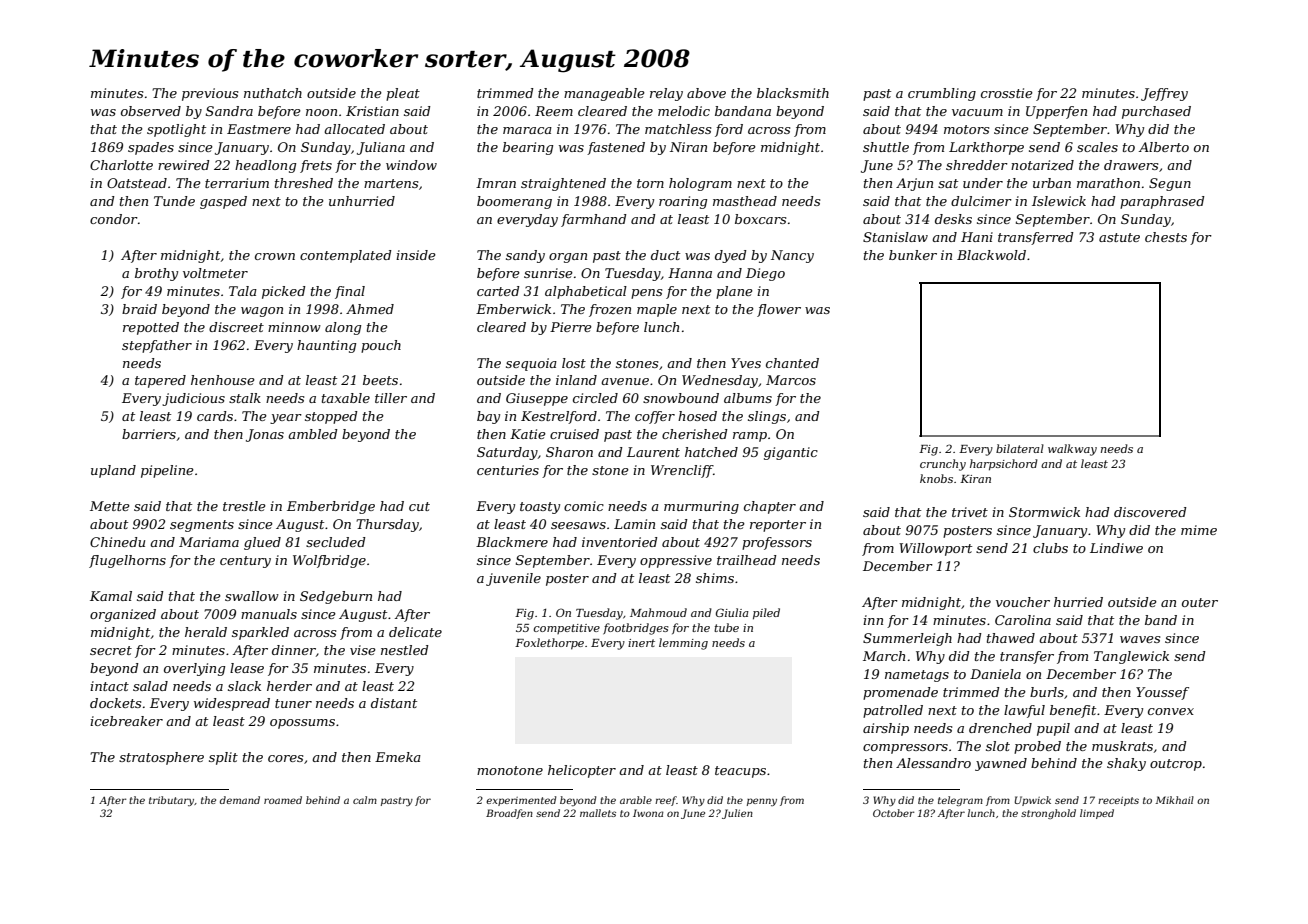 The image size is (1308, 924). Describe the element at coordinates (403, 94) in the image. I see `pleat` at that location.
